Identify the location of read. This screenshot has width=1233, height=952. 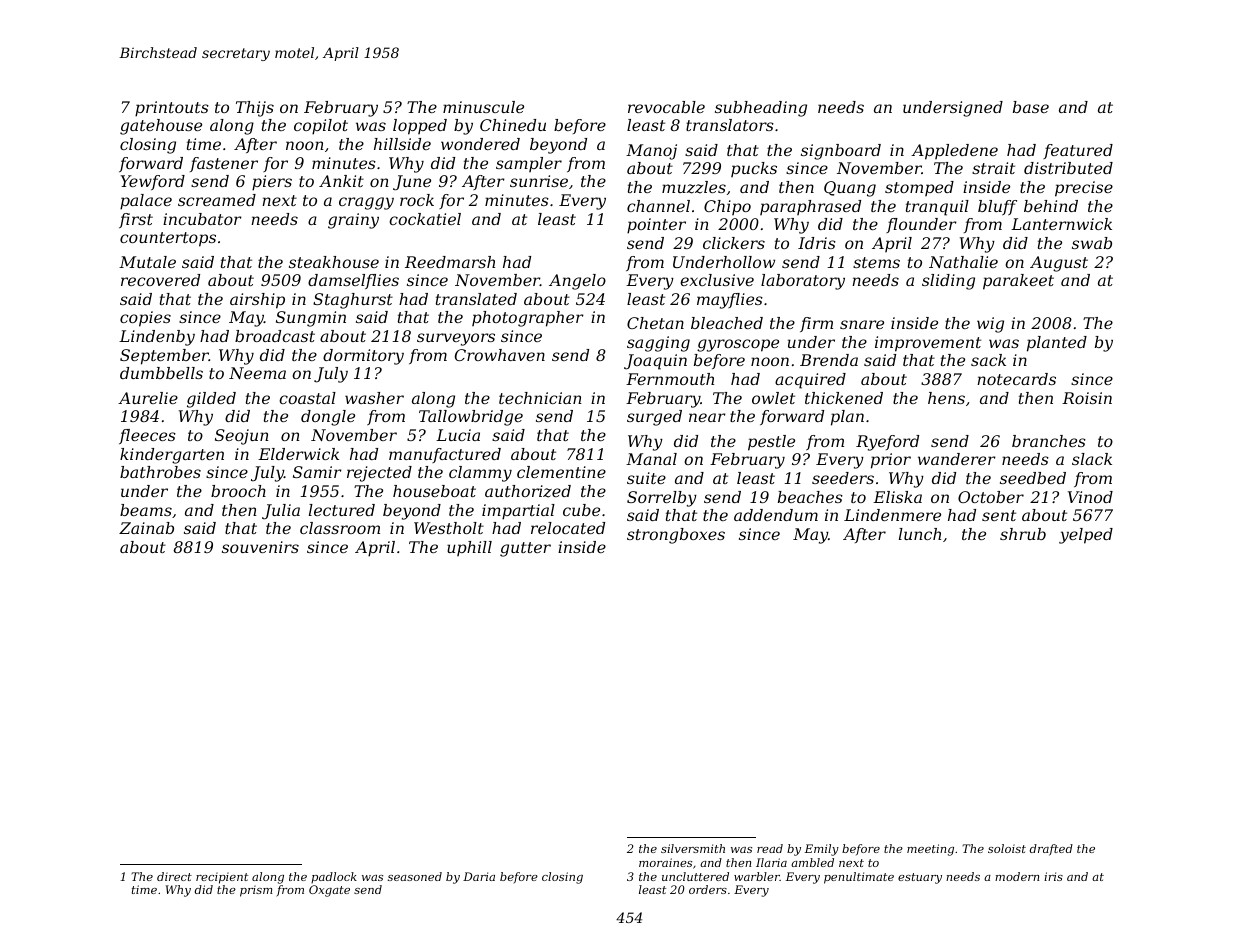
(770, 848).
